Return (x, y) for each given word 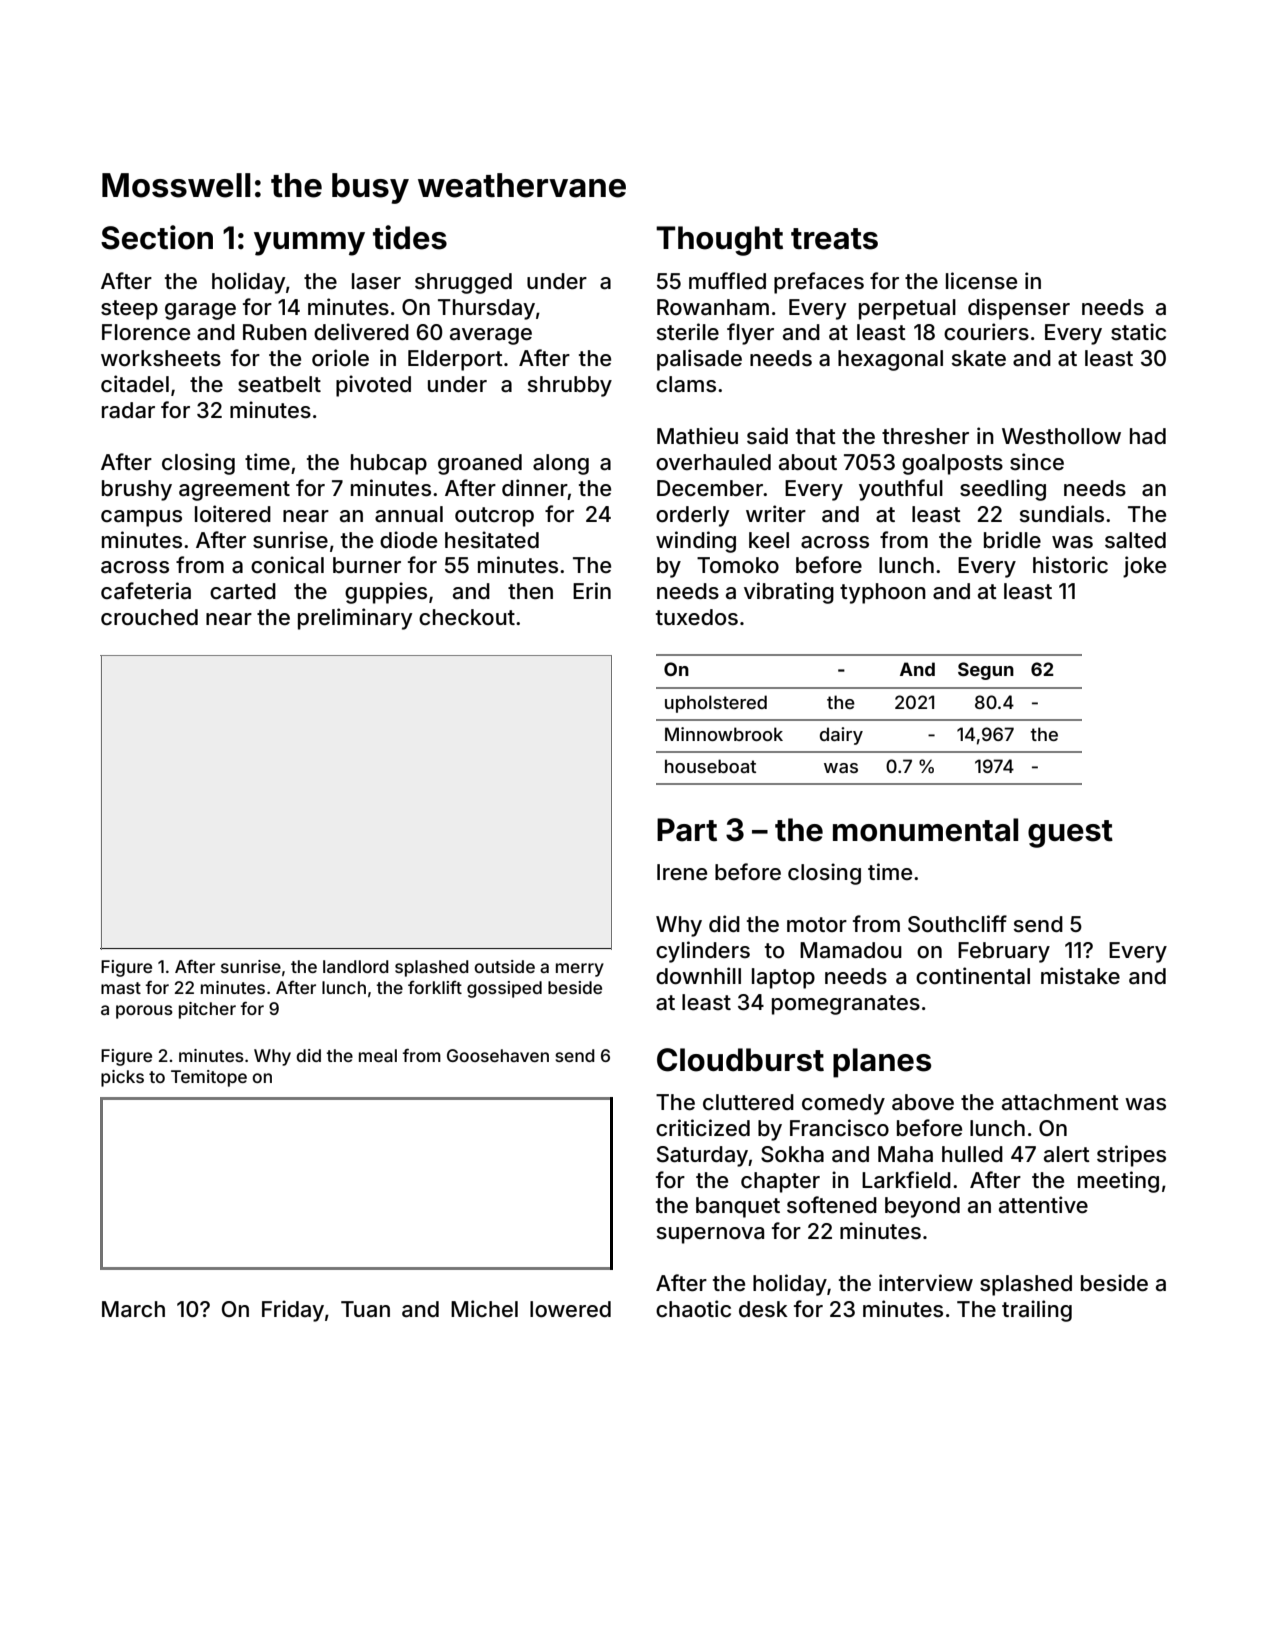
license (981, 281)
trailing (1037, 1311)
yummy (309, 244)
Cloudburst (740, 1060)
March (133, 1309)
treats (834, 239)
